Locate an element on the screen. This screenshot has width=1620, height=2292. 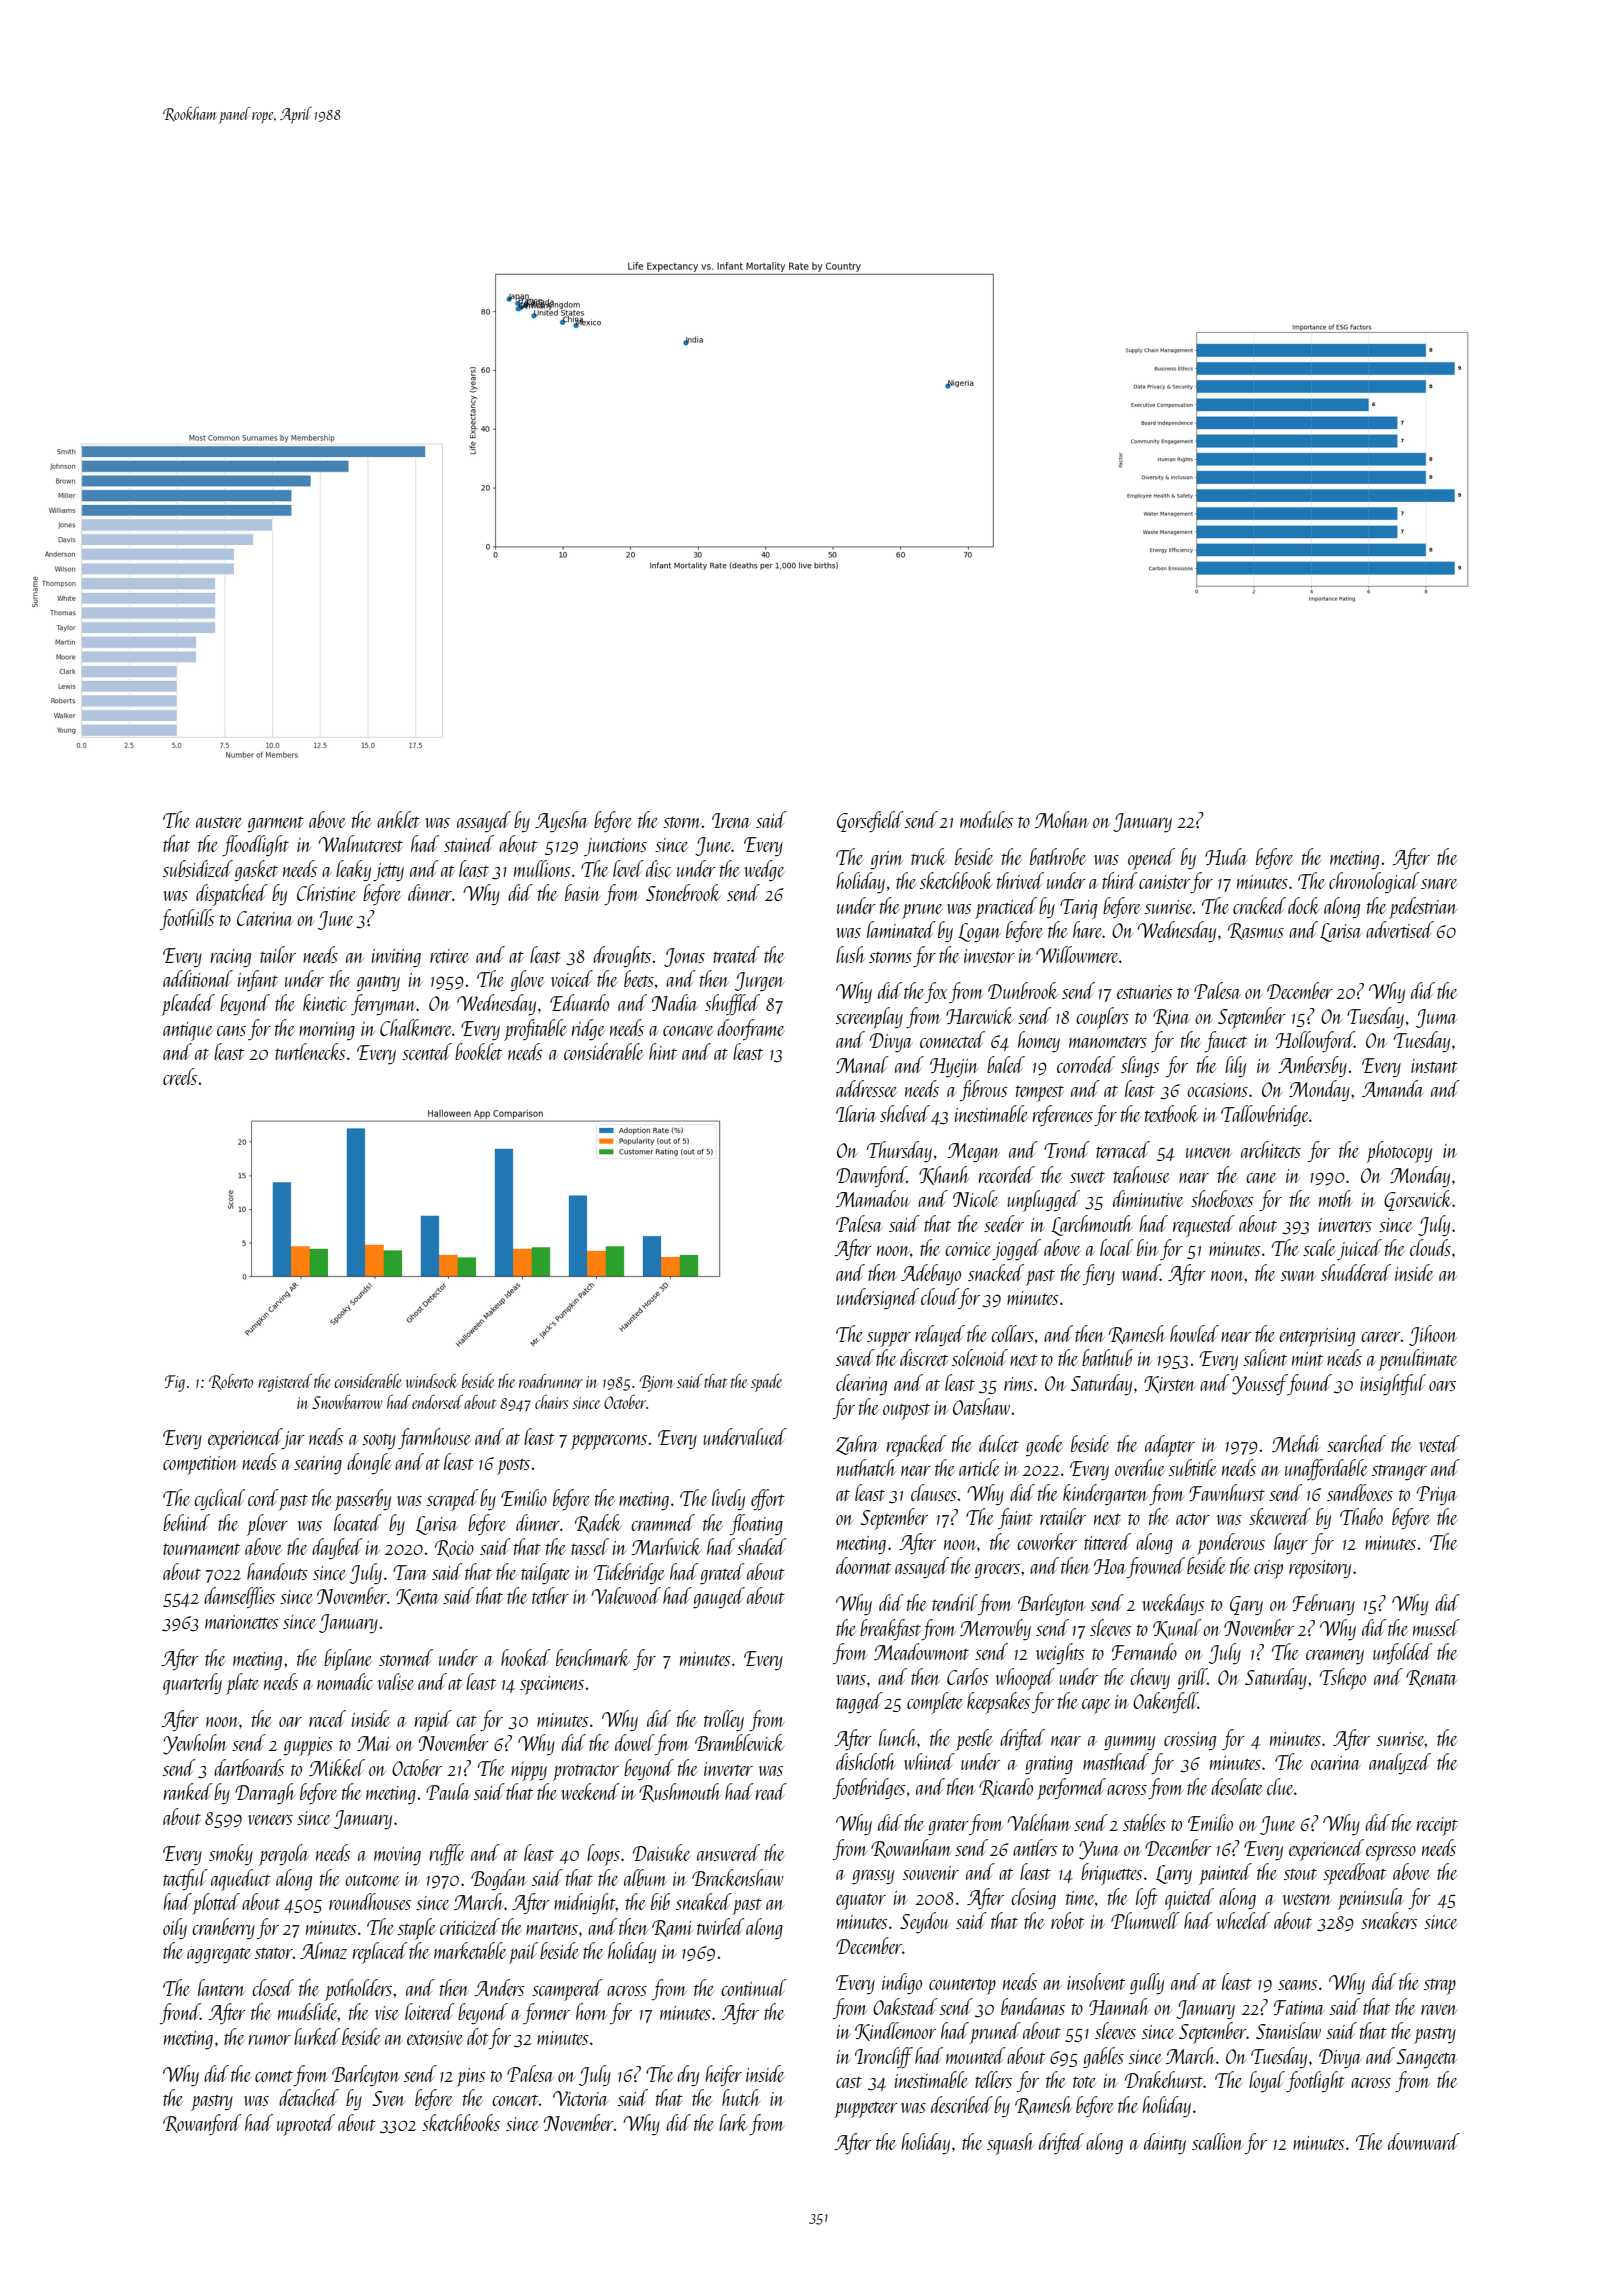
whooped is located at coordinates (1025, 1679).
